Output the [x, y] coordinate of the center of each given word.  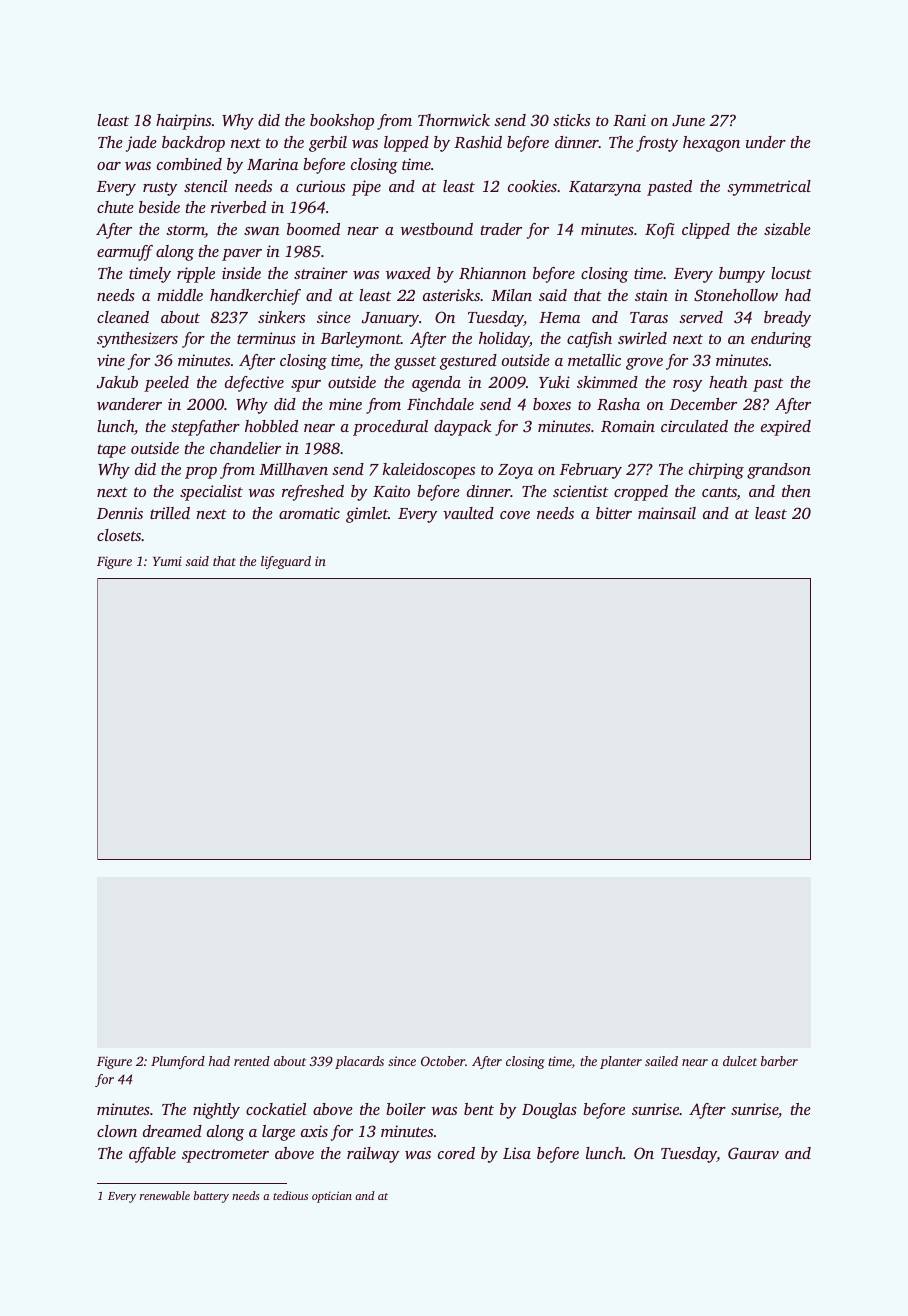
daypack [463, 428]
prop [201, 473]
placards [359, 1062]
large [278, 1133]
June [688, 121]
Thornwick [454, 120]
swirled [642, 338]
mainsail [667, 513]
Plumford [178, 1062]
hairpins [183, 122]
